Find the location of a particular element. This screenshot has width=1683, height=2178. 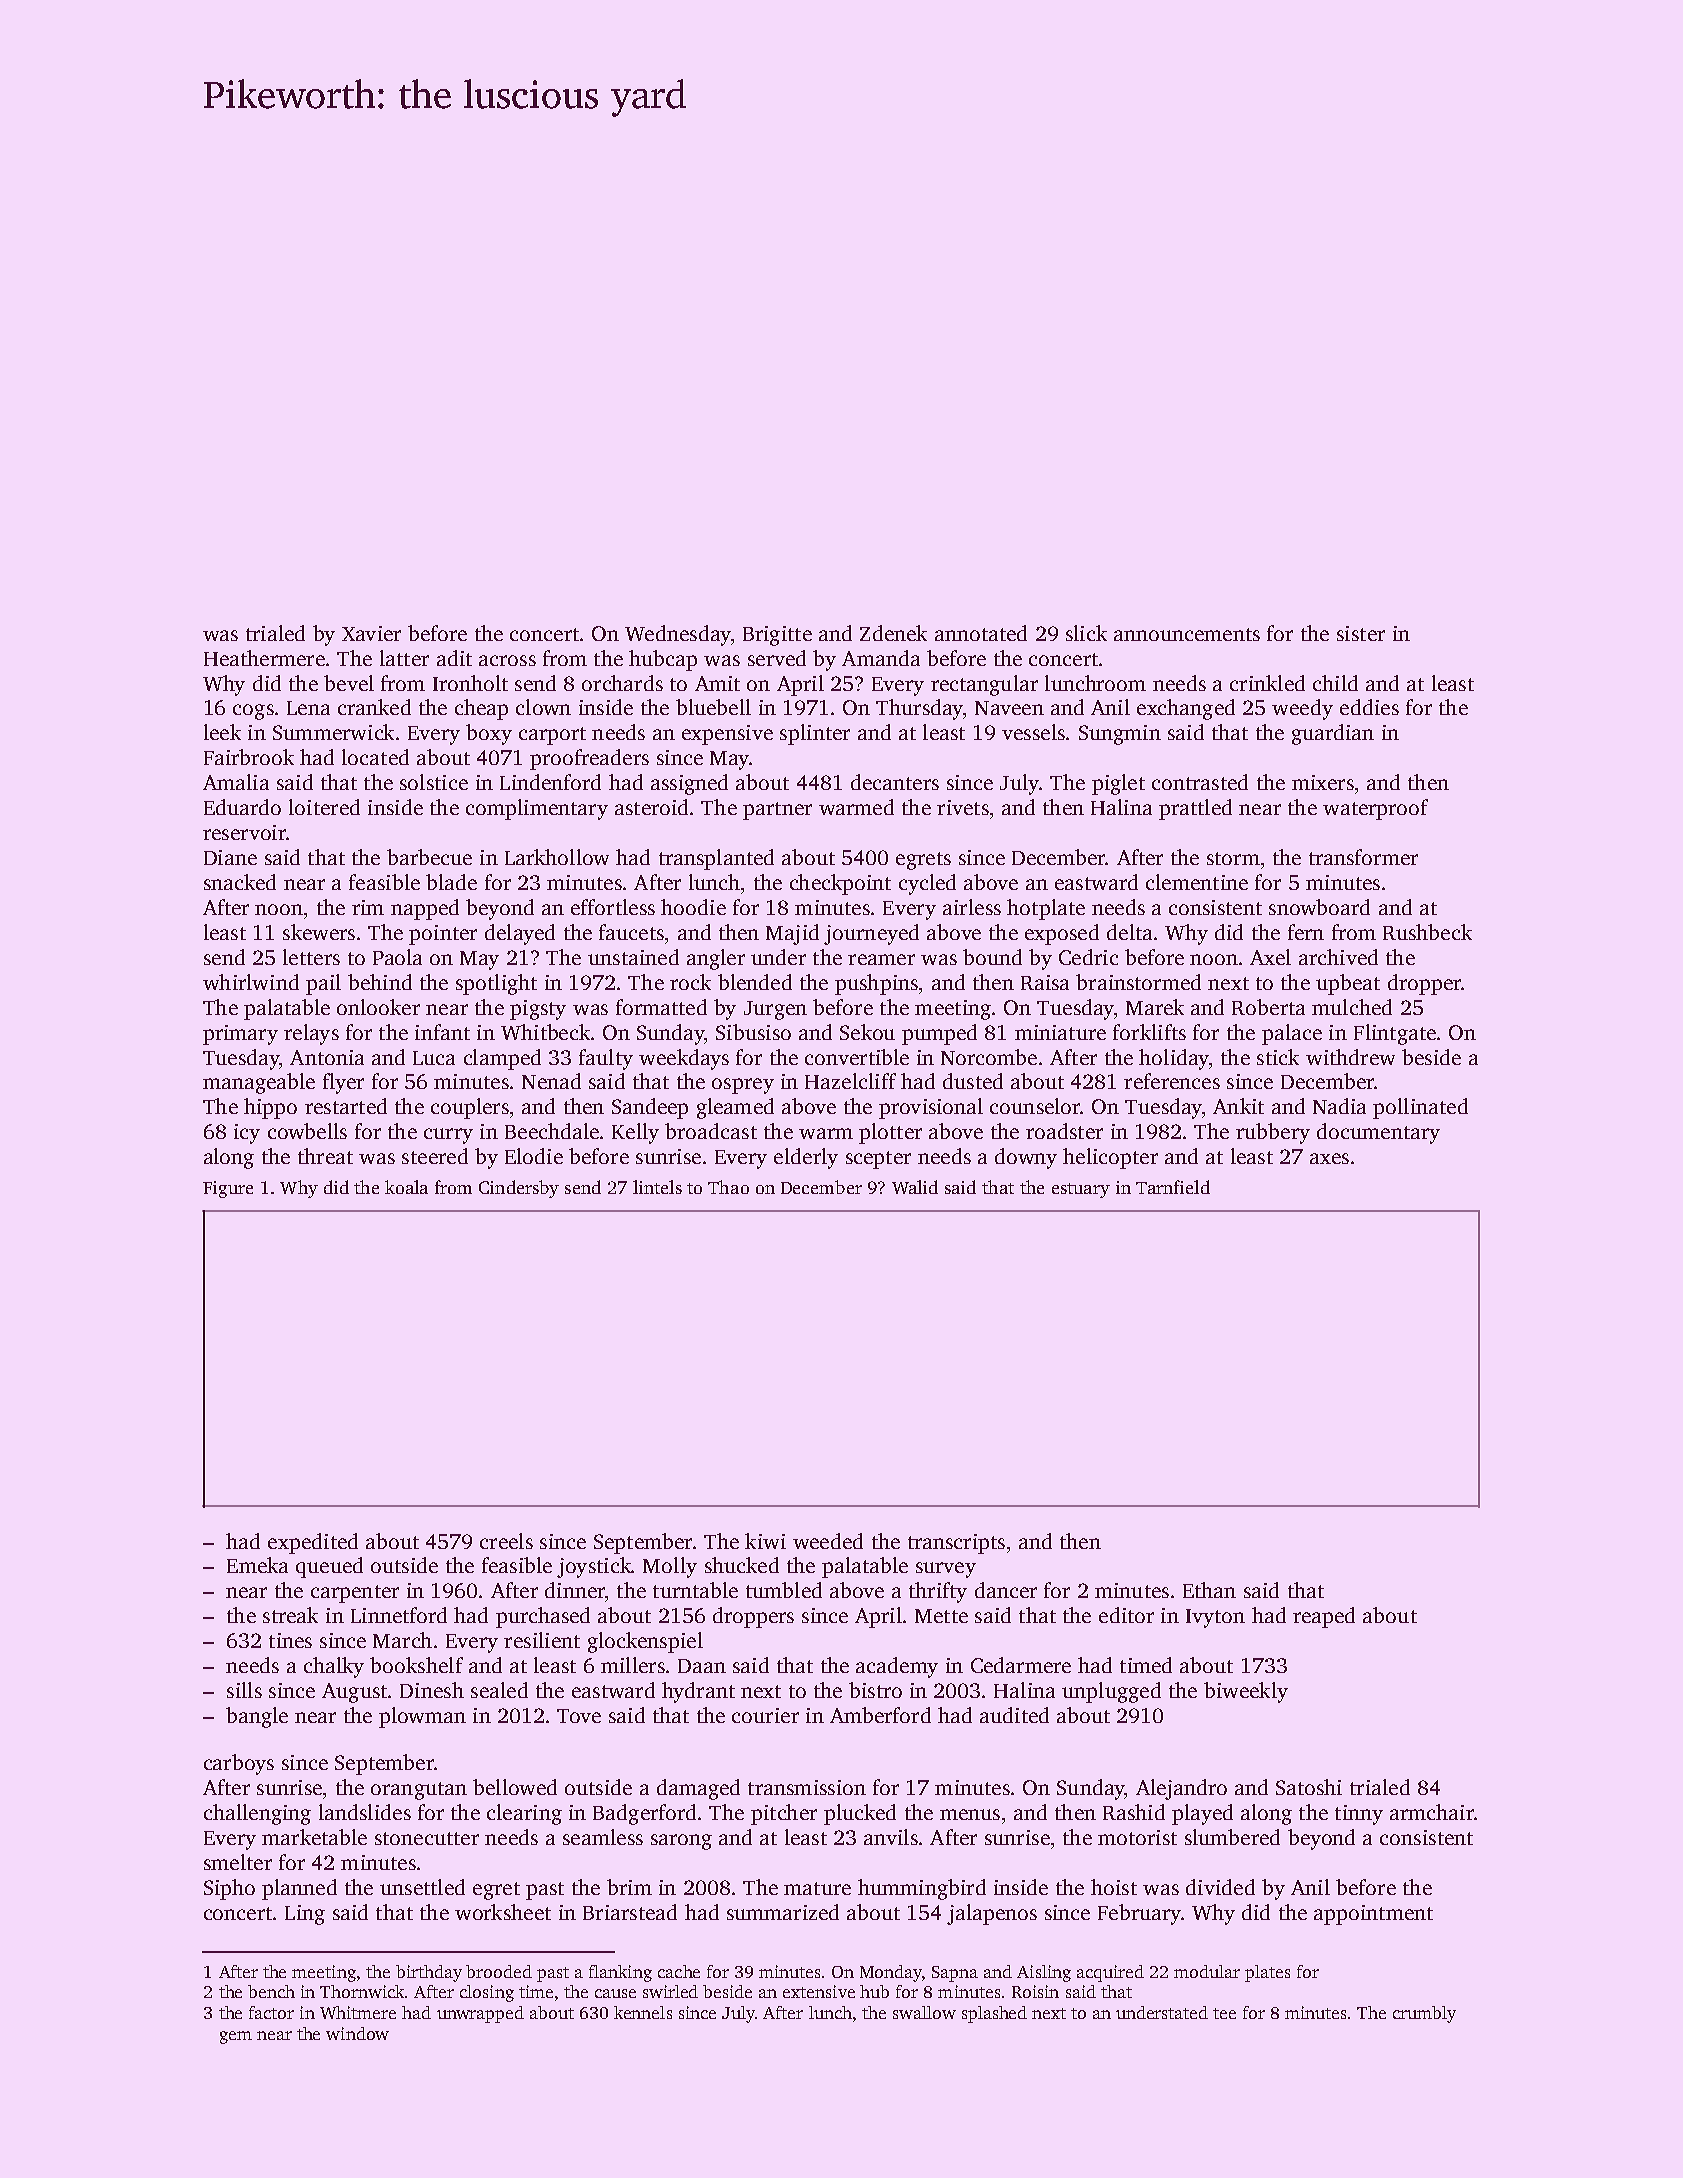

reaped is located at coordinates (1324, 1617).
